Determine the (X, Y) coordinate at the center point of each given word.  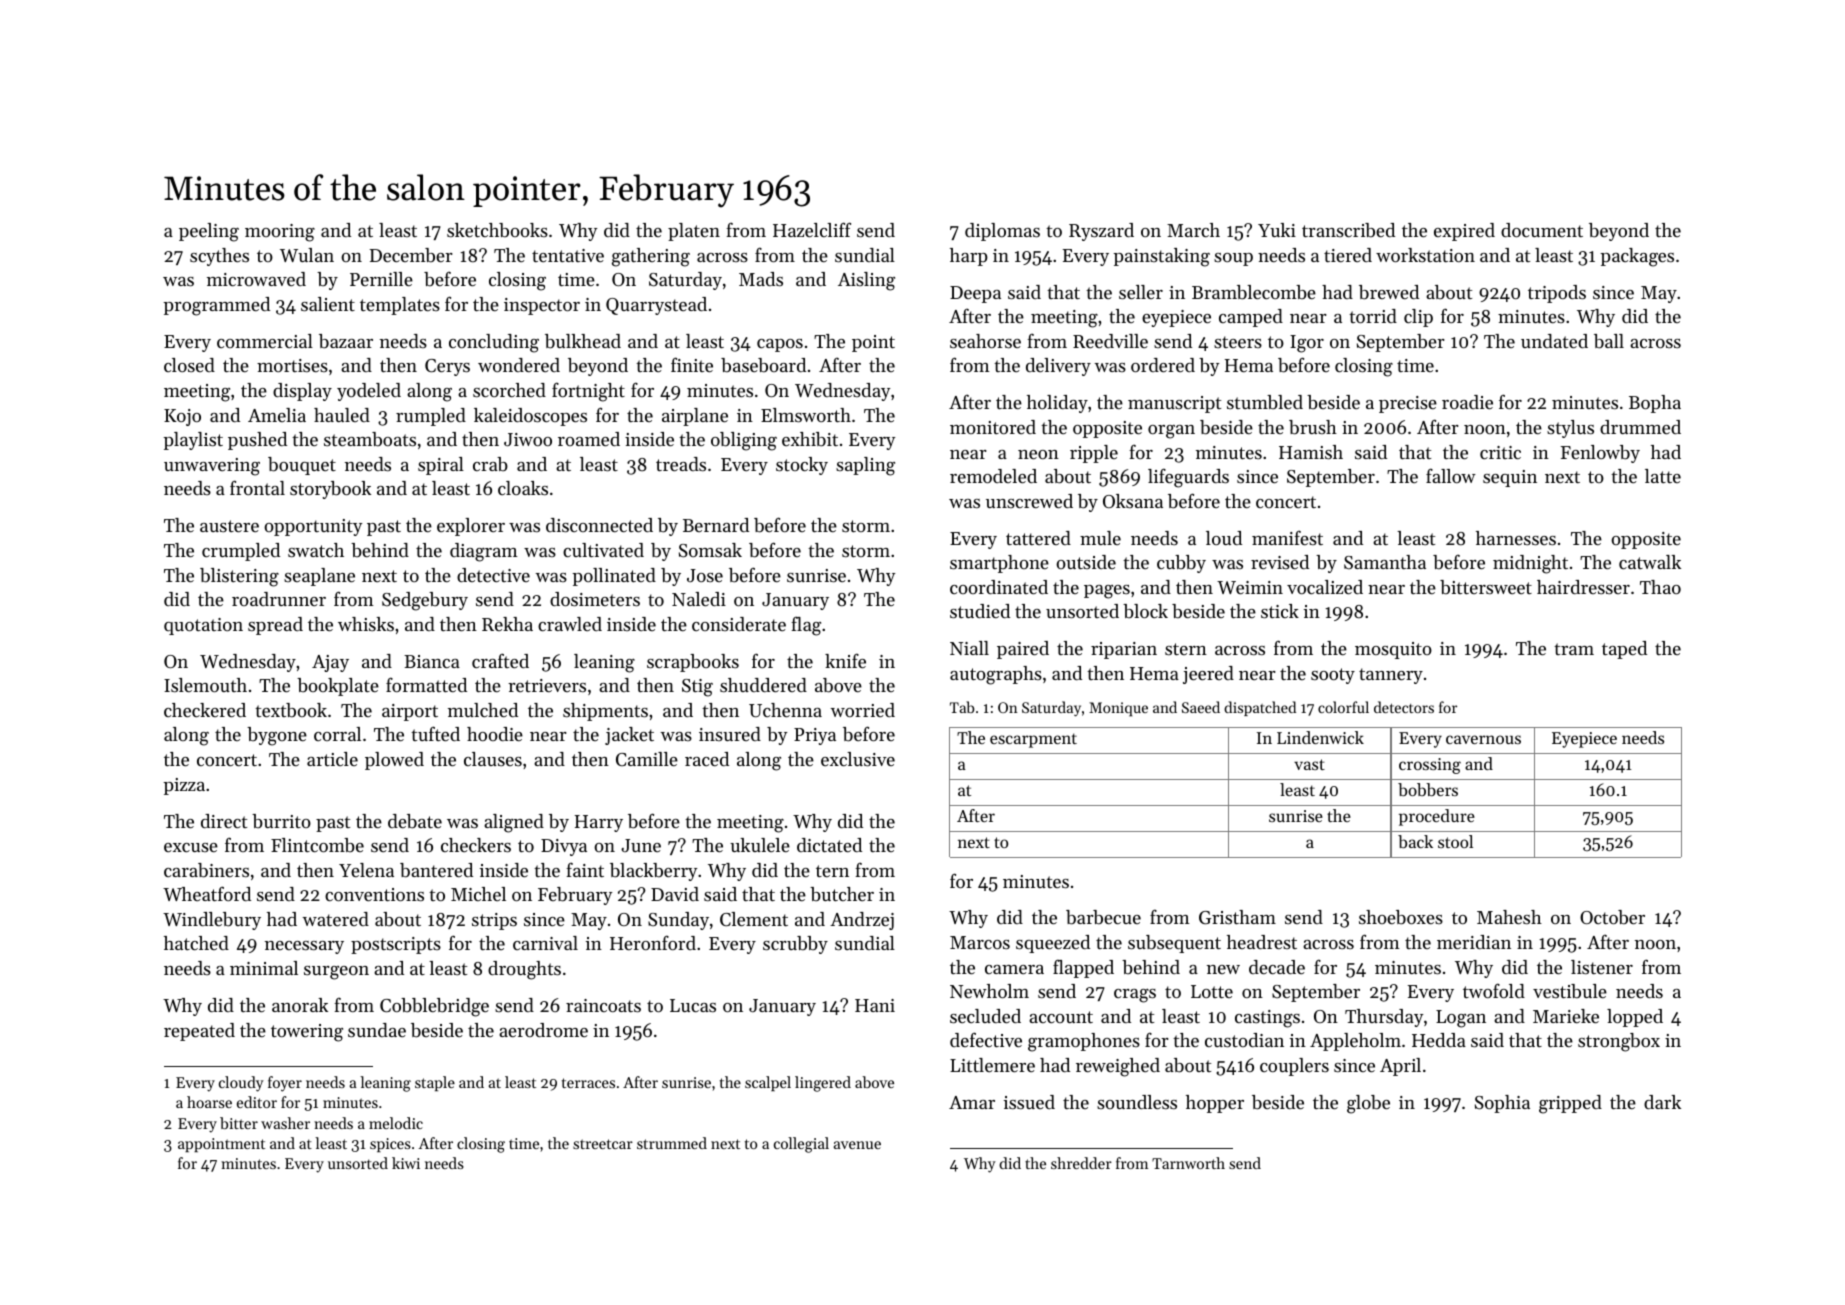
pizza (184, 786)
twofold (1494, 990)
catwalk (1650, 562)
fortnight (588, 392)
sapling (865, 466)
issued (1029, 1102)
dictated (829, 845)
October (1612, 917)
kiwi (406, 1163)
